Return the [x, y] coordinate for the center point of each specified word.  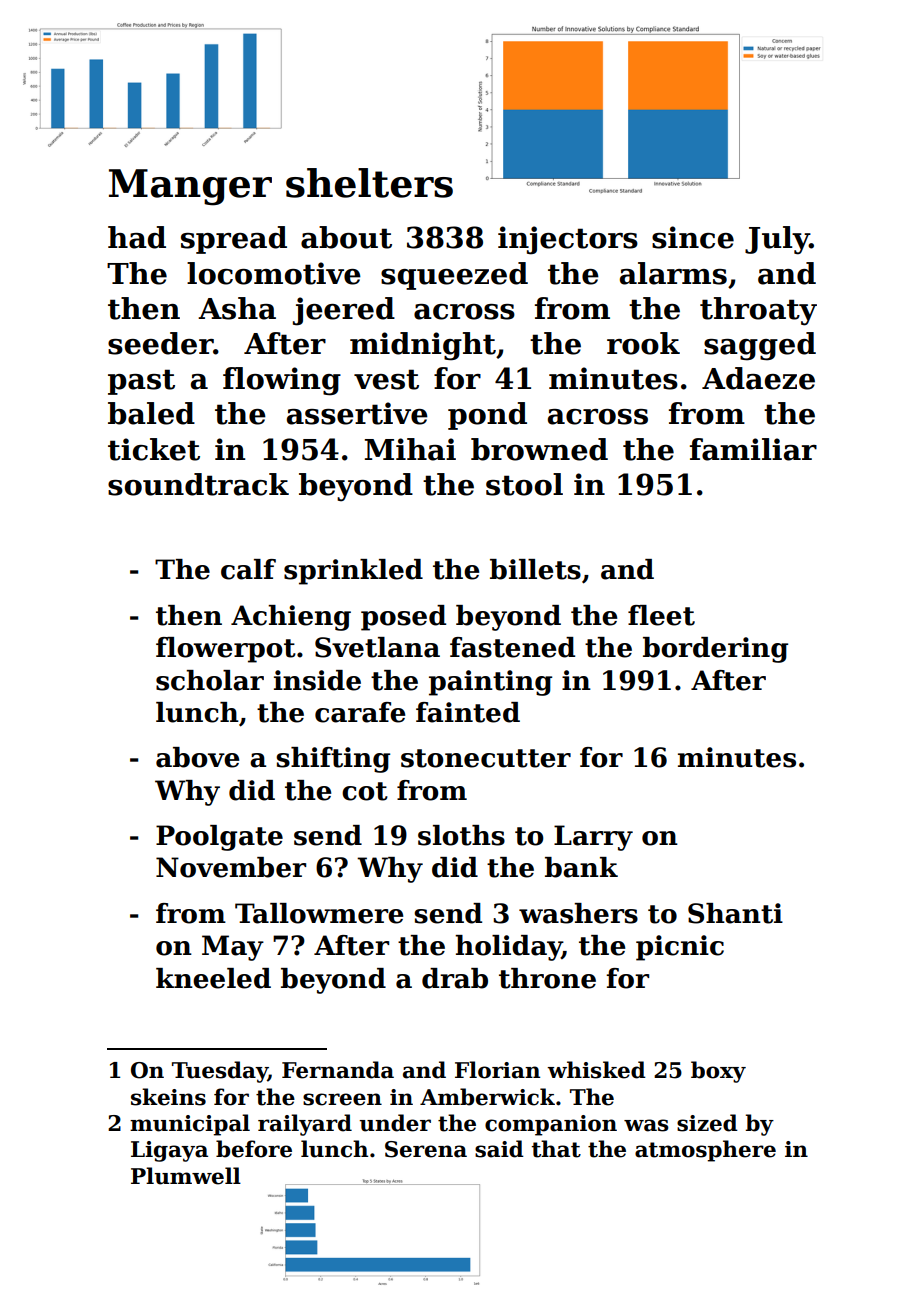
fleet [661, 615]
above [197, 757]
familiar [753, 449]
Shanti [735, 913]
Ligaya [169, 1151]
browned [539, 449]
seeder [160, 343]
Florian [497, 1070]
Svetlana [377, 647]
